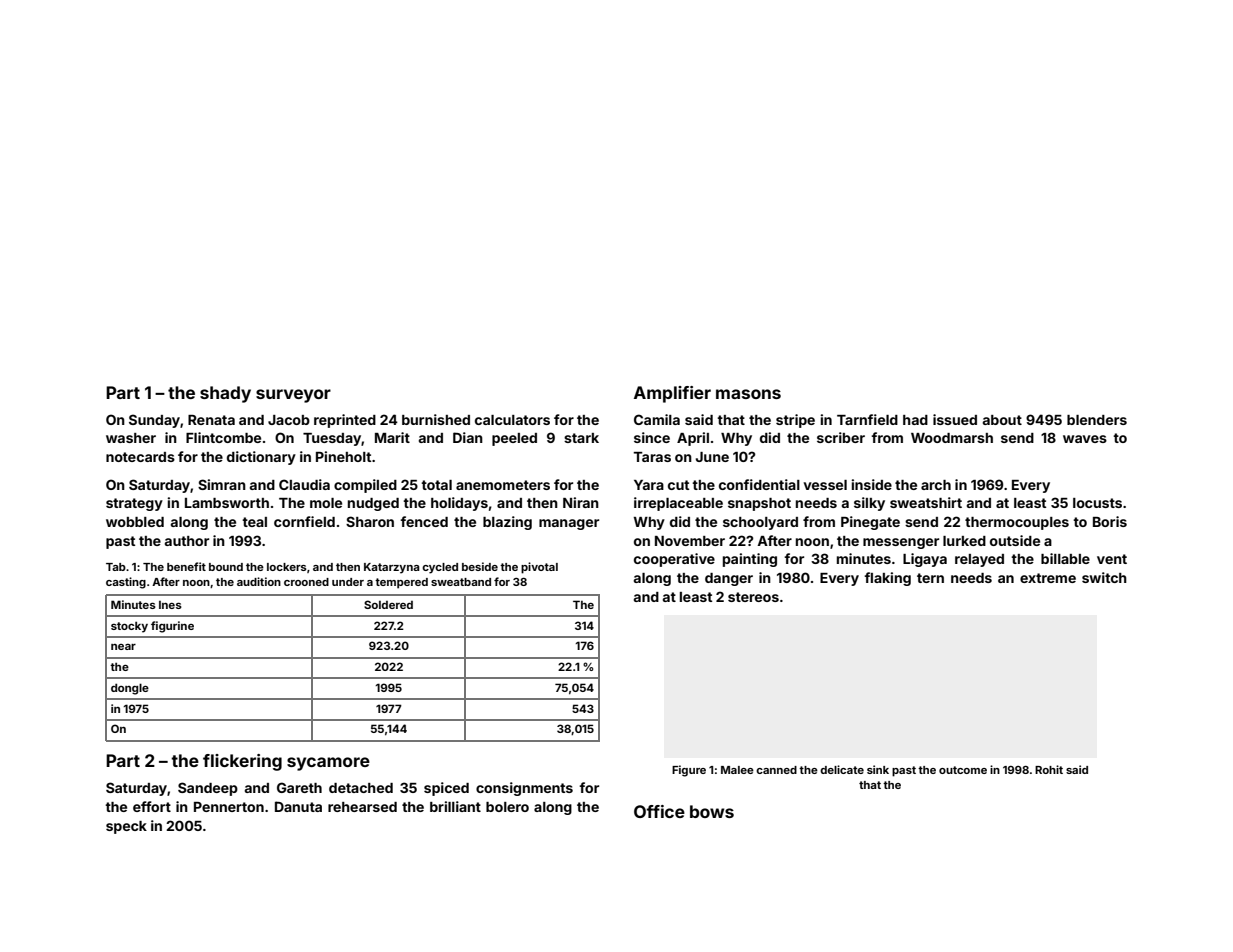  What do you see at coordinates (126, 827) in the page?
I see `speck` at bounding box center [126, 827].
